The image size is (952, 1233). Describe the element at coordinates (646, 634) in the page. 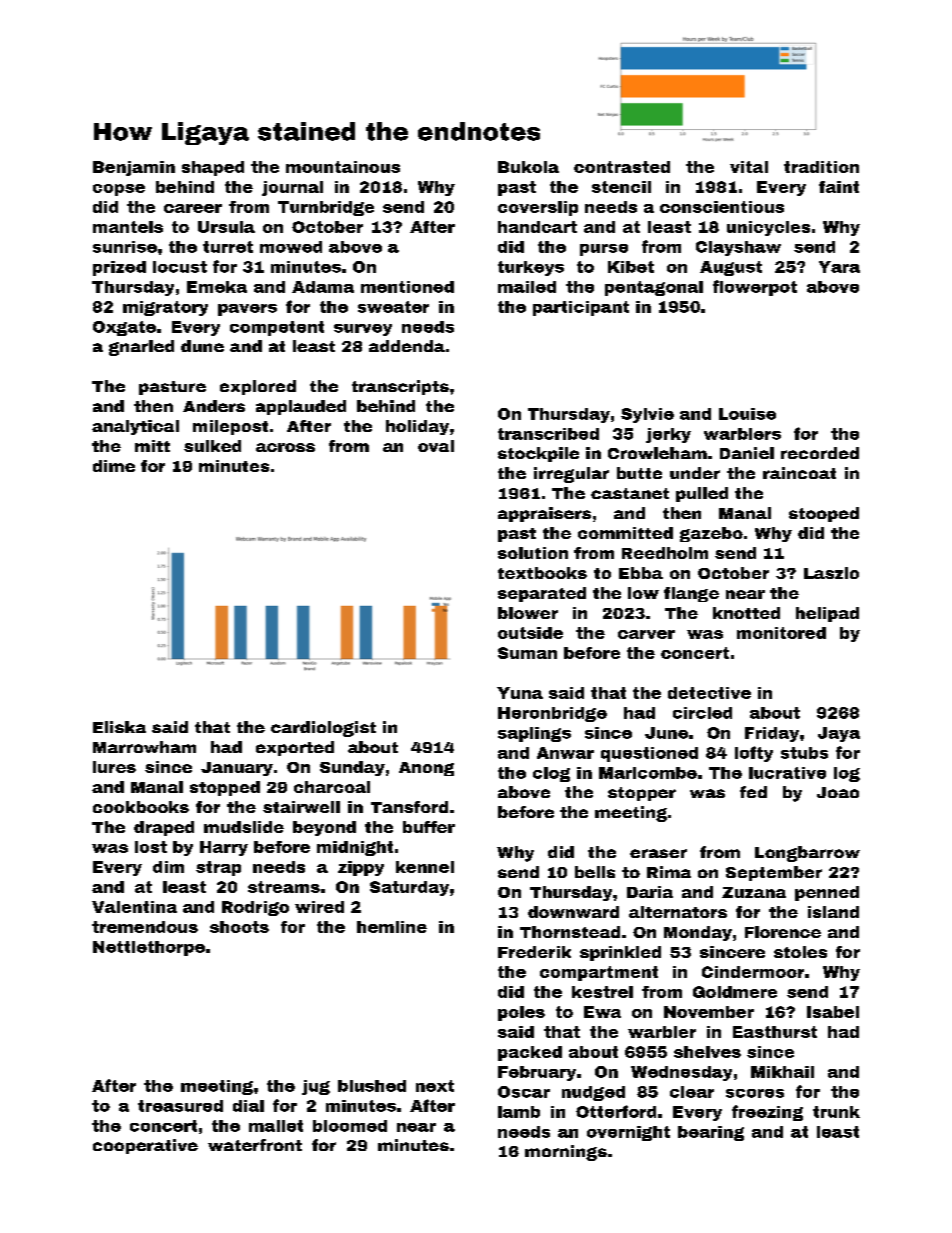

I see `carver` at that location.
